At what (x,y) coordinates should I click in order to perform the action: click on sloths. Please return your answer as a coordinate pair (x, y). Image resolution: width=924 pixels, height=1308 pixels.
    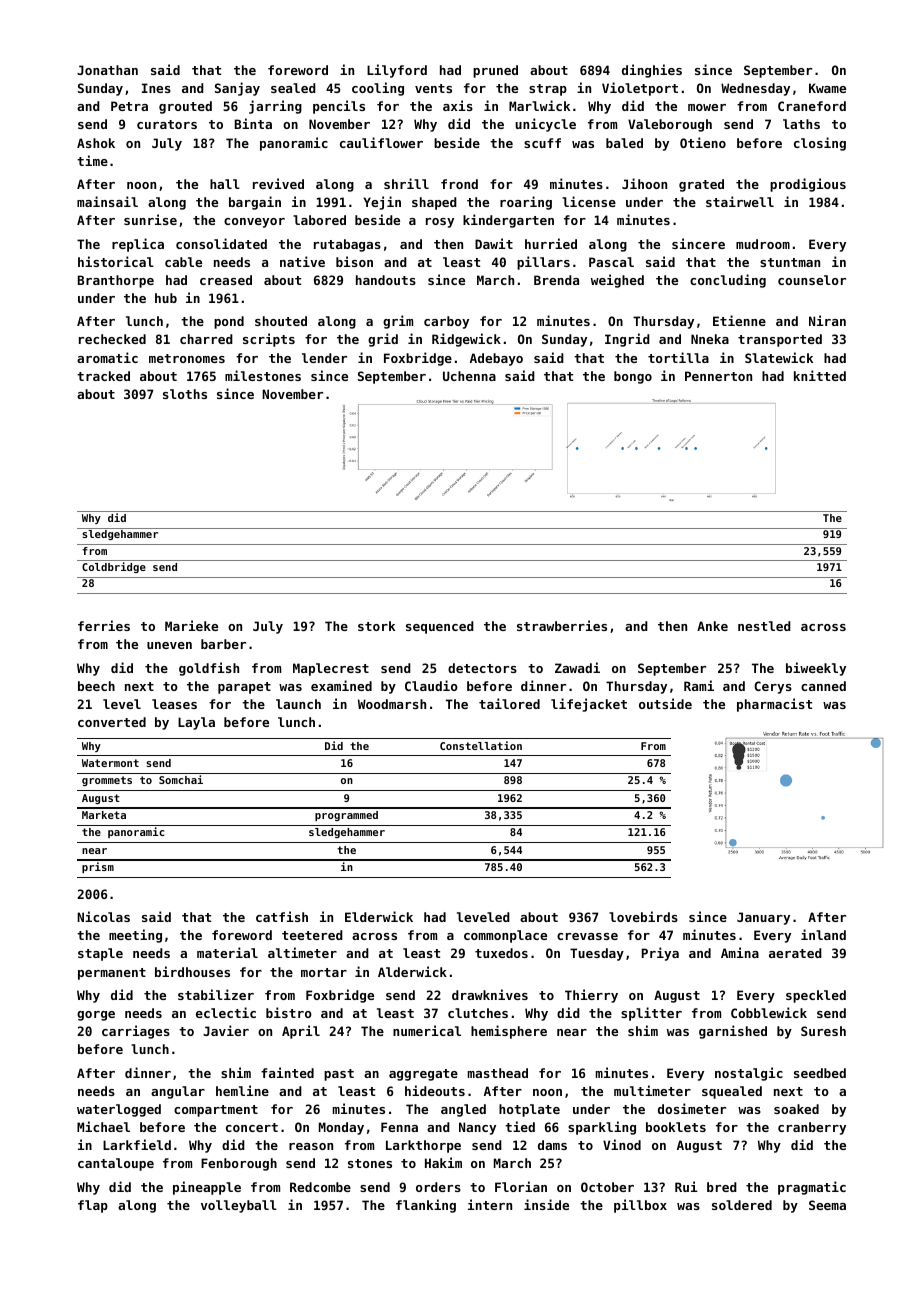
    Looking at the image, I should click on (185, 394).
